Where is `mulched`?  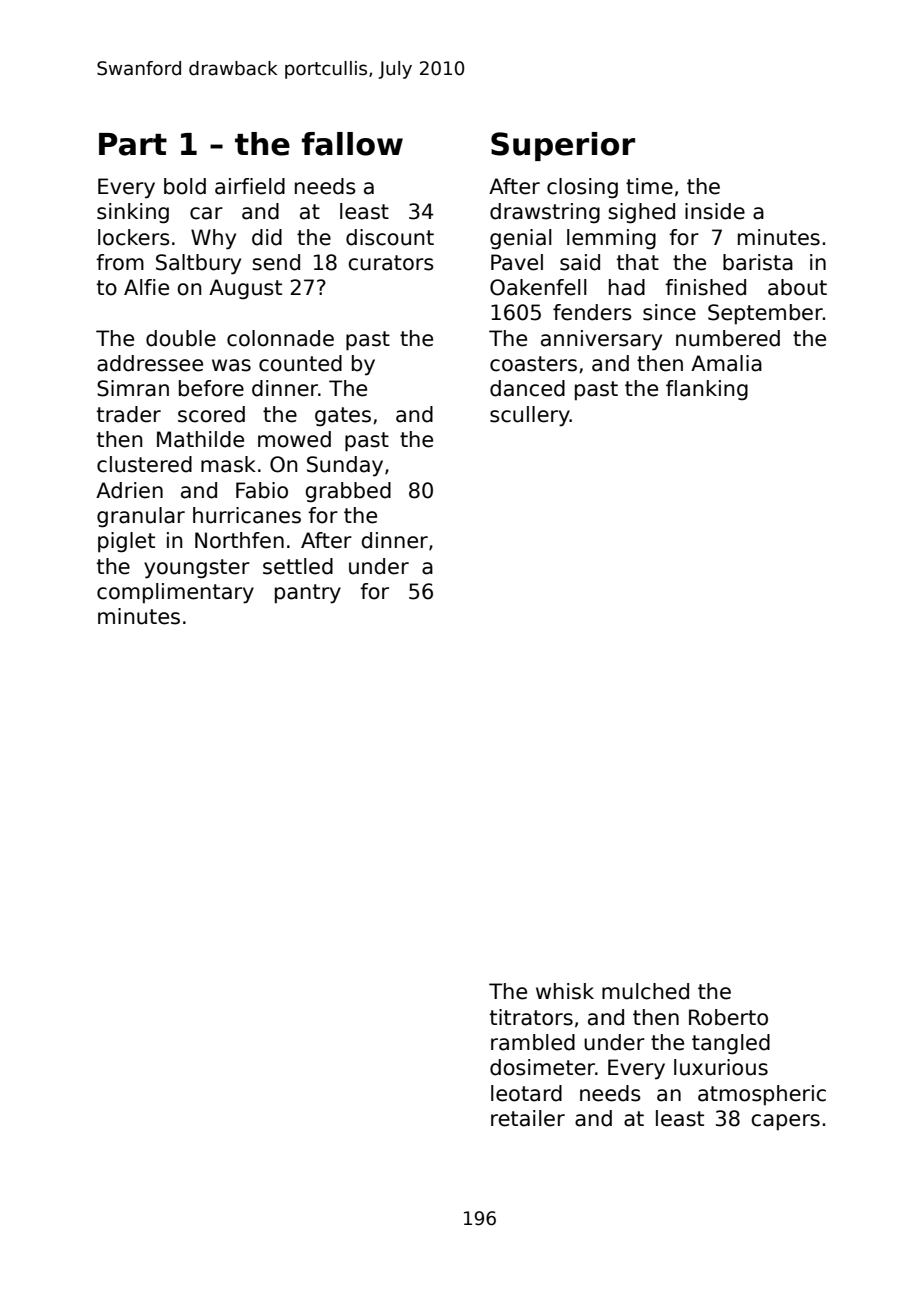
mulched is located at coordinates (645, 991).
